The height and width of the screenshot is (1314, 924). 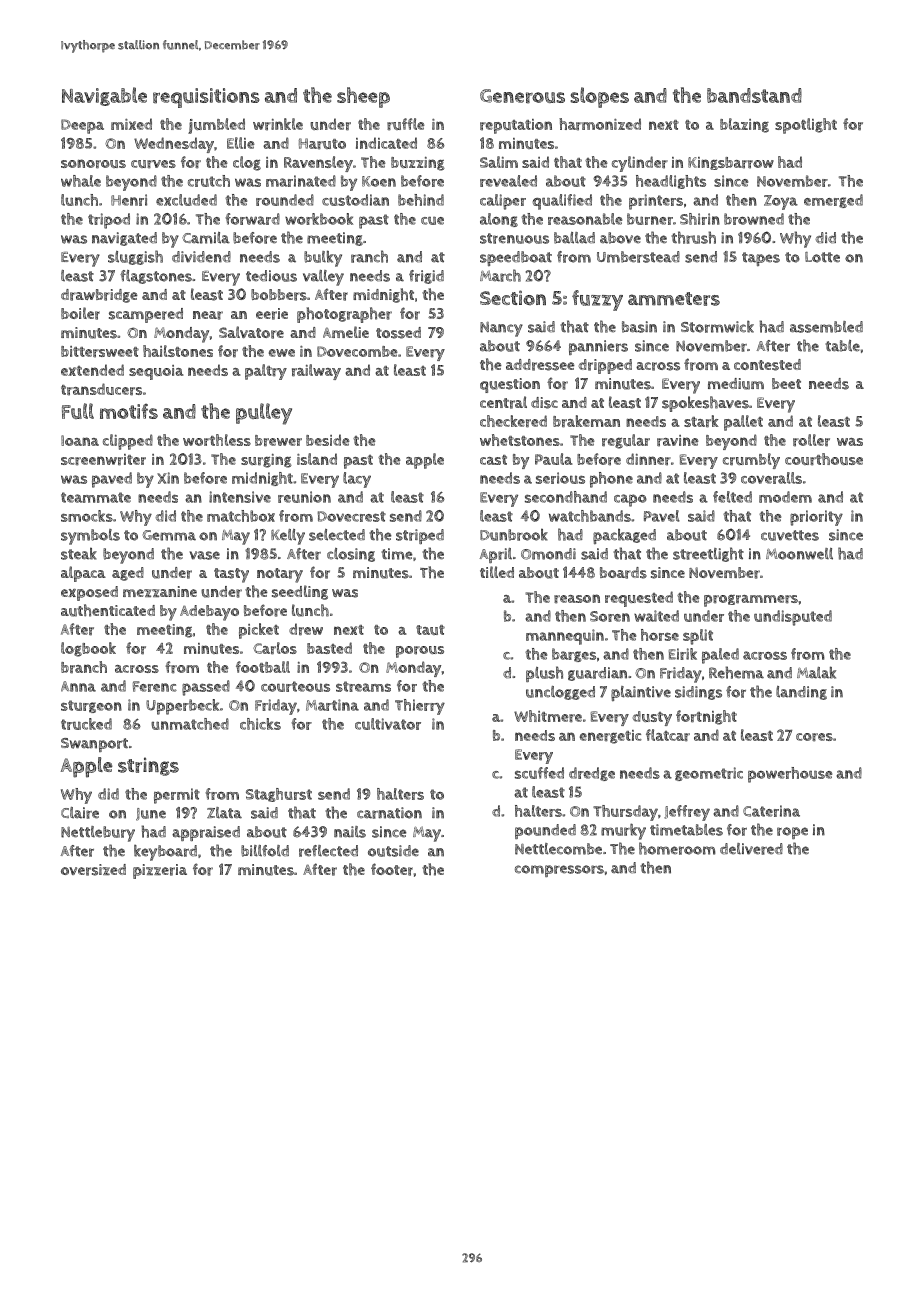 What do you see at coordinates (833, 201) in the screenshot?
I see `emerged` at bounding box center [833, 201].
